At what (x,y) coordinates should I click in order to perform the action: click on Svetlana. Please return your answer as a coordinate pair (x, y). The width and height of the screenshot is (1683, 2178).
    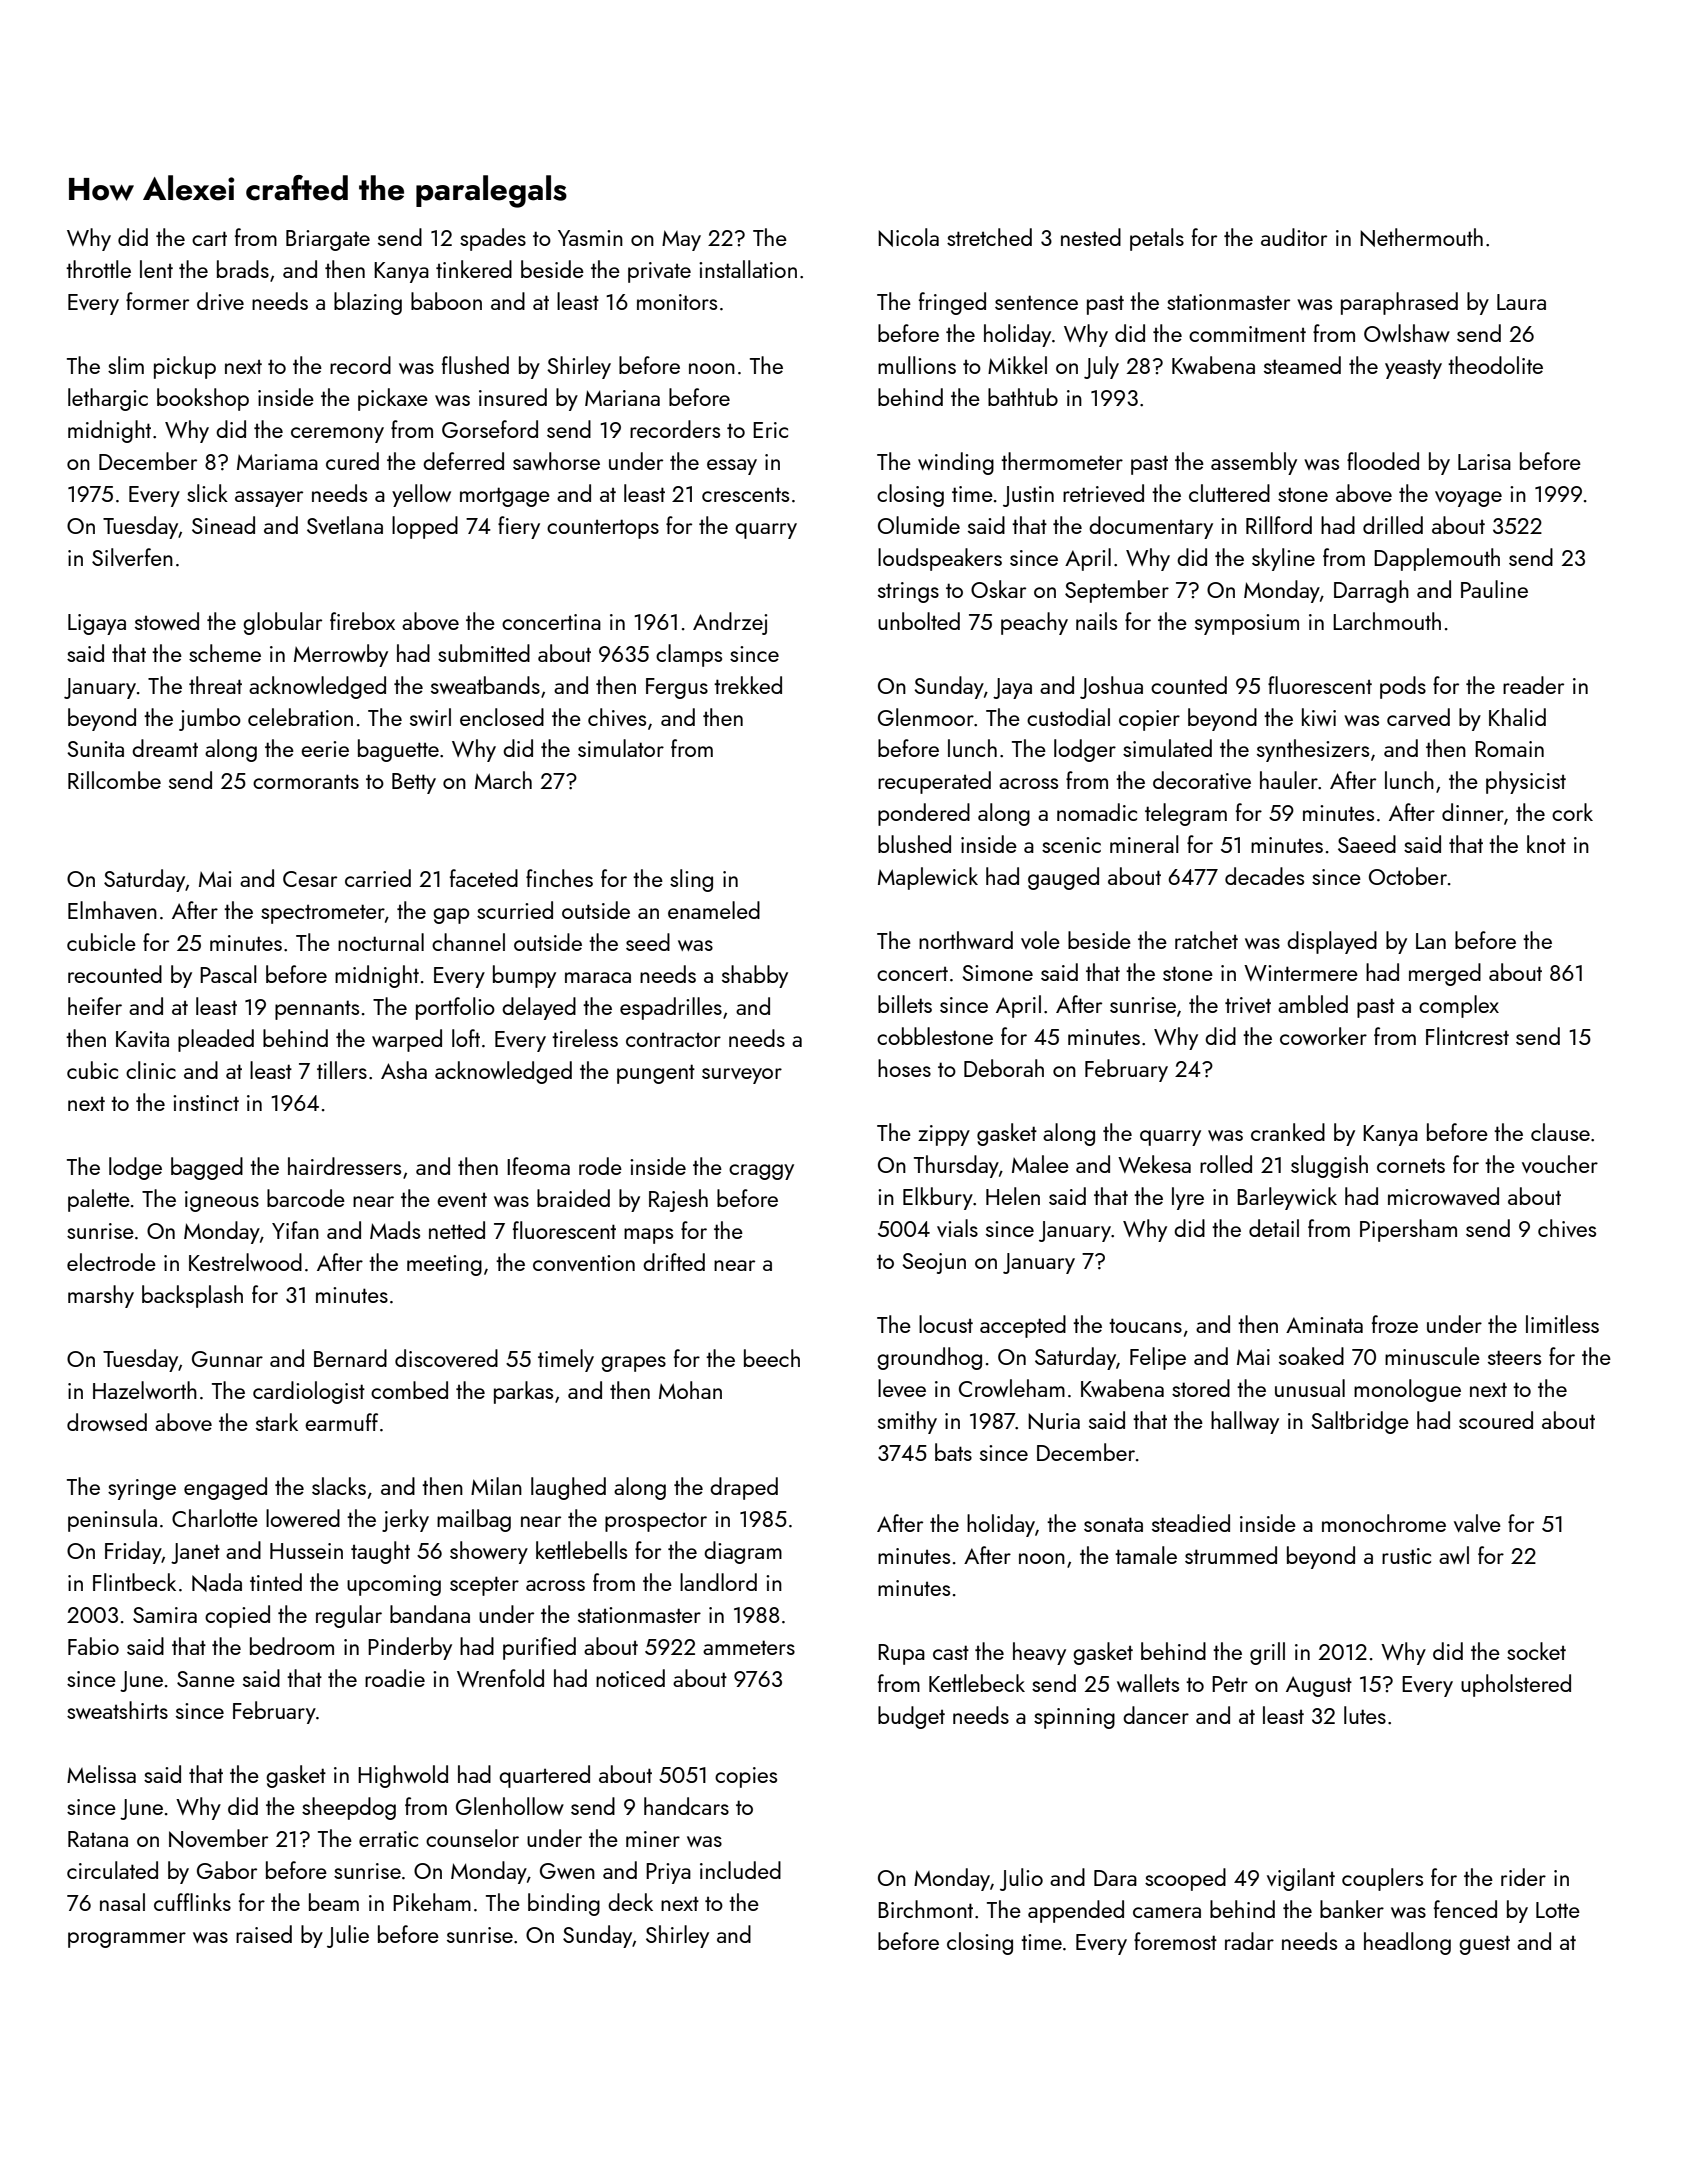
    Looking at the image, I should click on (345, 525).
